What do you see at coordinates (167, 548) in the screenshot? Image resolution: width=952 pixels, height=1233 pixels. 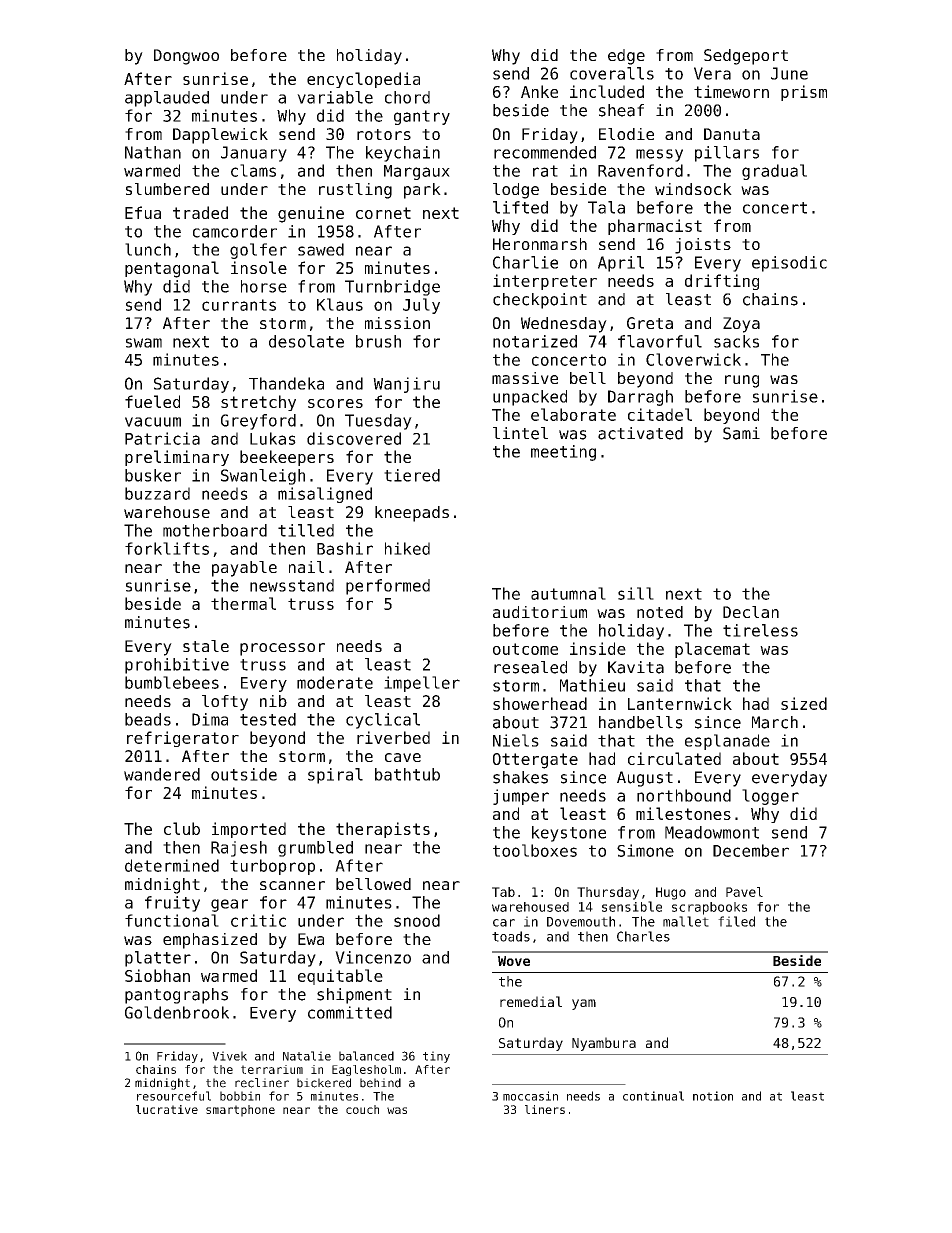 I see `forklifts` at bounding box center [167, 548].
